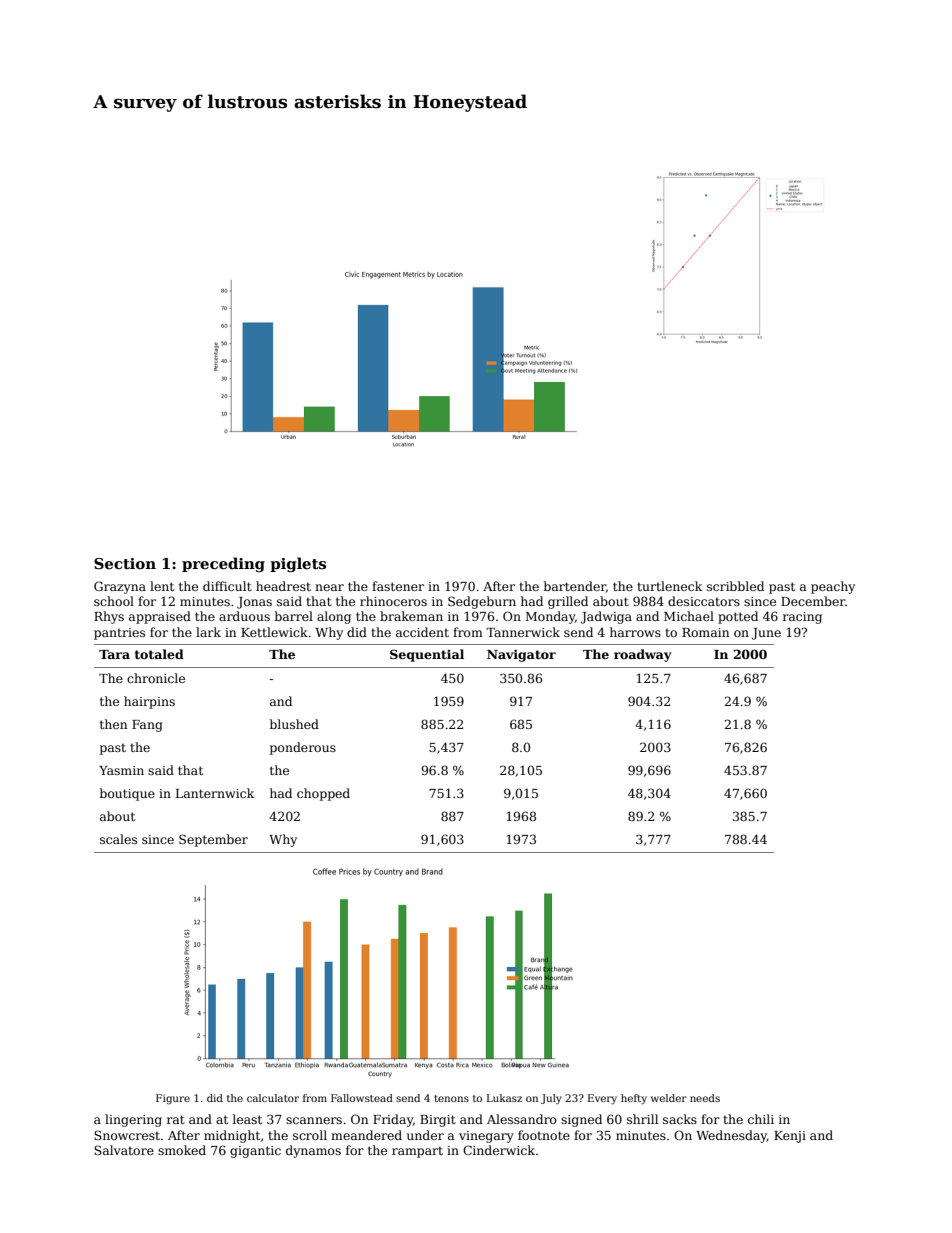 The image size is (952, 1233). Describe the element at coordinates (451, 1098) in the screenshot. I see `tenons` at that location.
